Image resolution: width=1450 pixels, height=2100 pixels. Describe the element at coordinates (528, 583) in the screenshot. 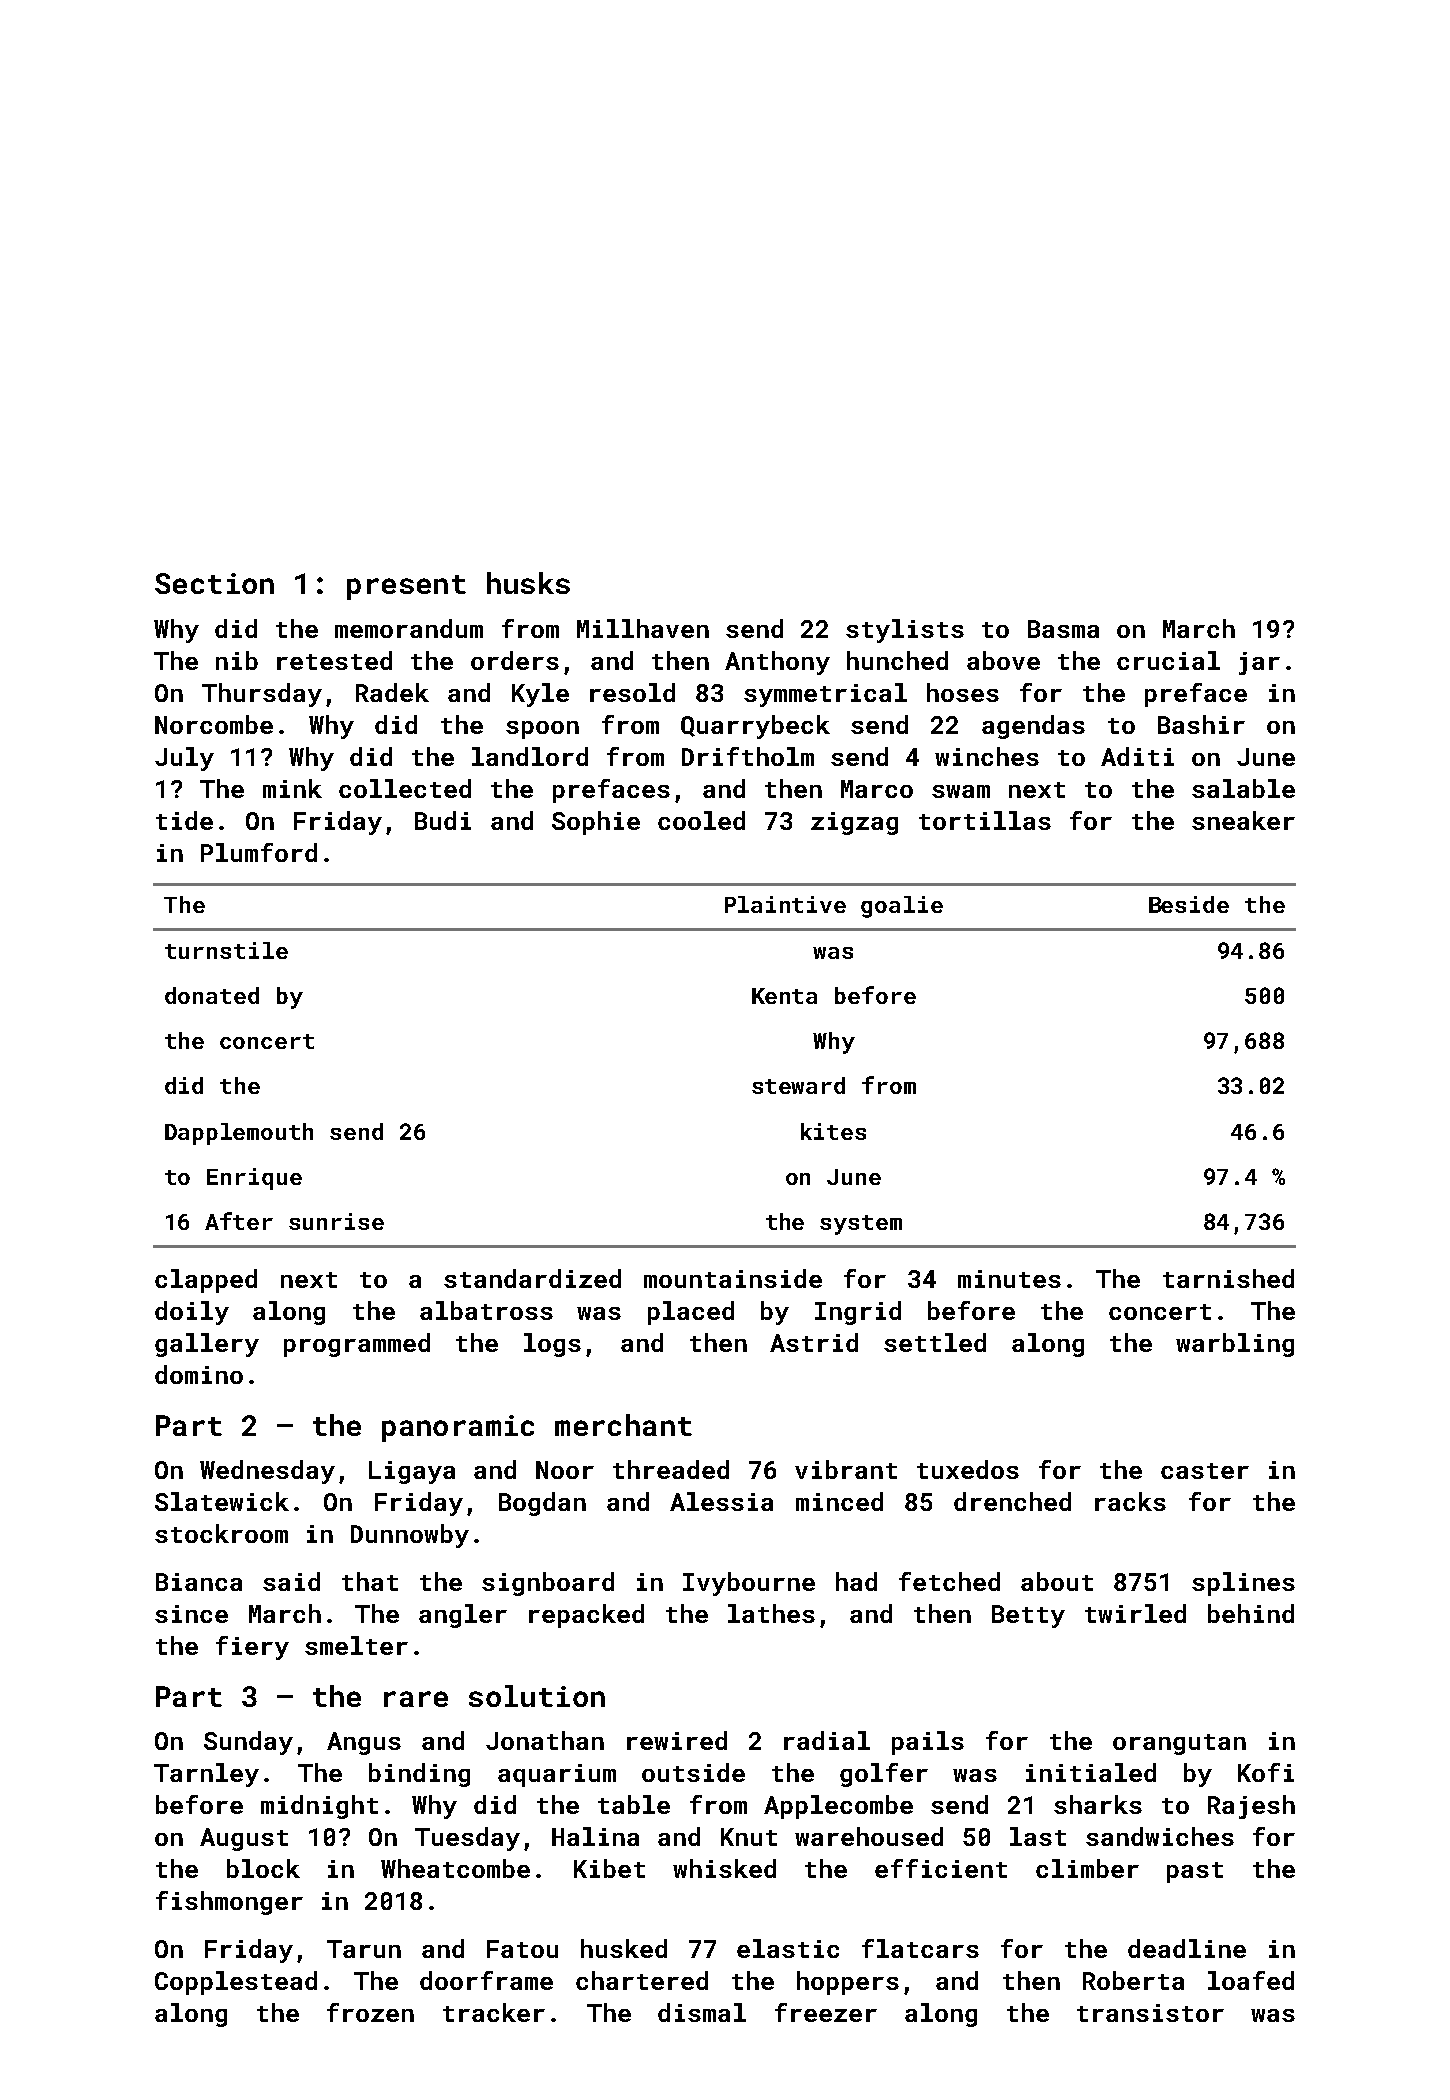

I see `husks` at that location.
